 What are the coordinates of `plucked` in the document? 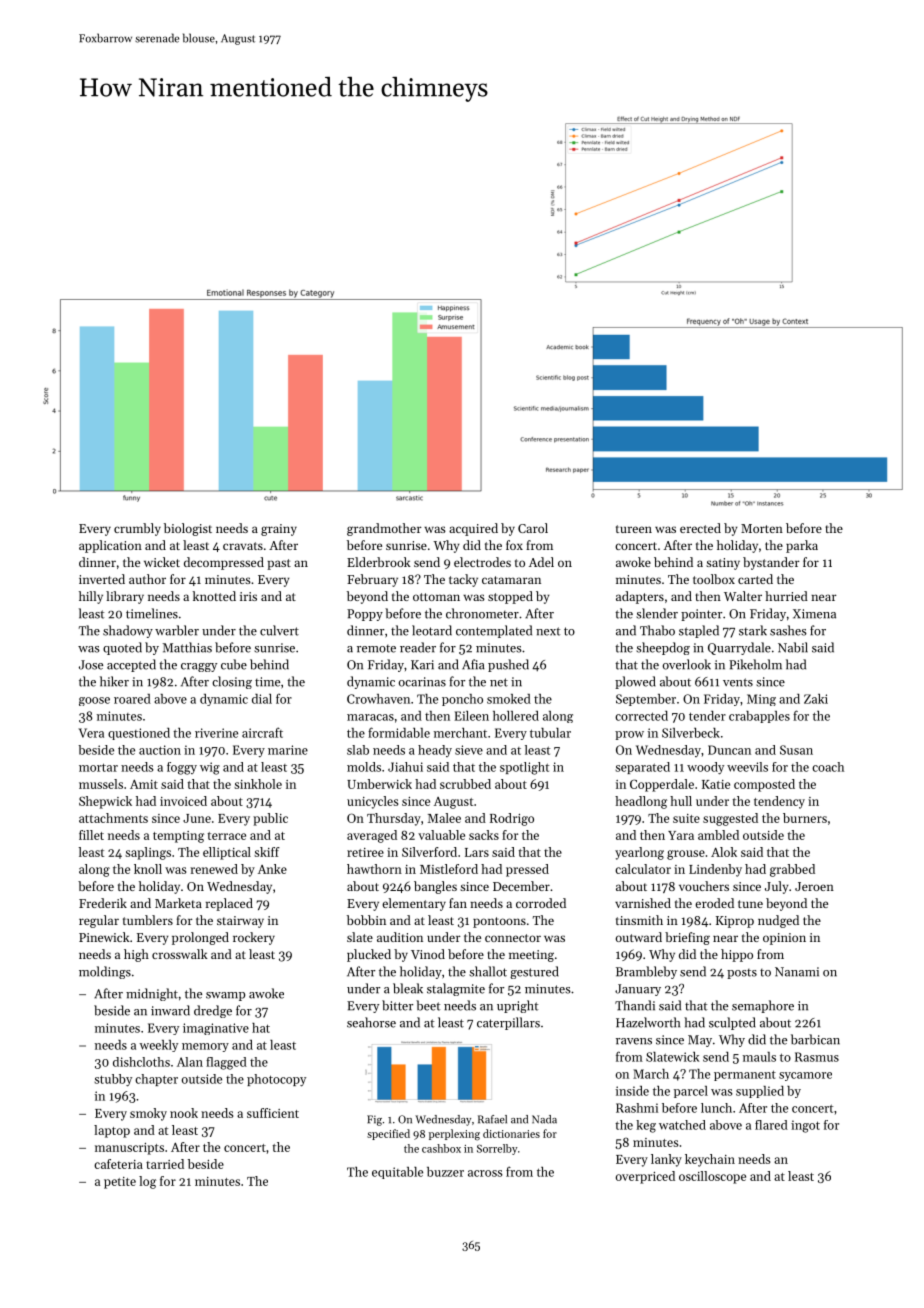 It's located at (369, 955).
